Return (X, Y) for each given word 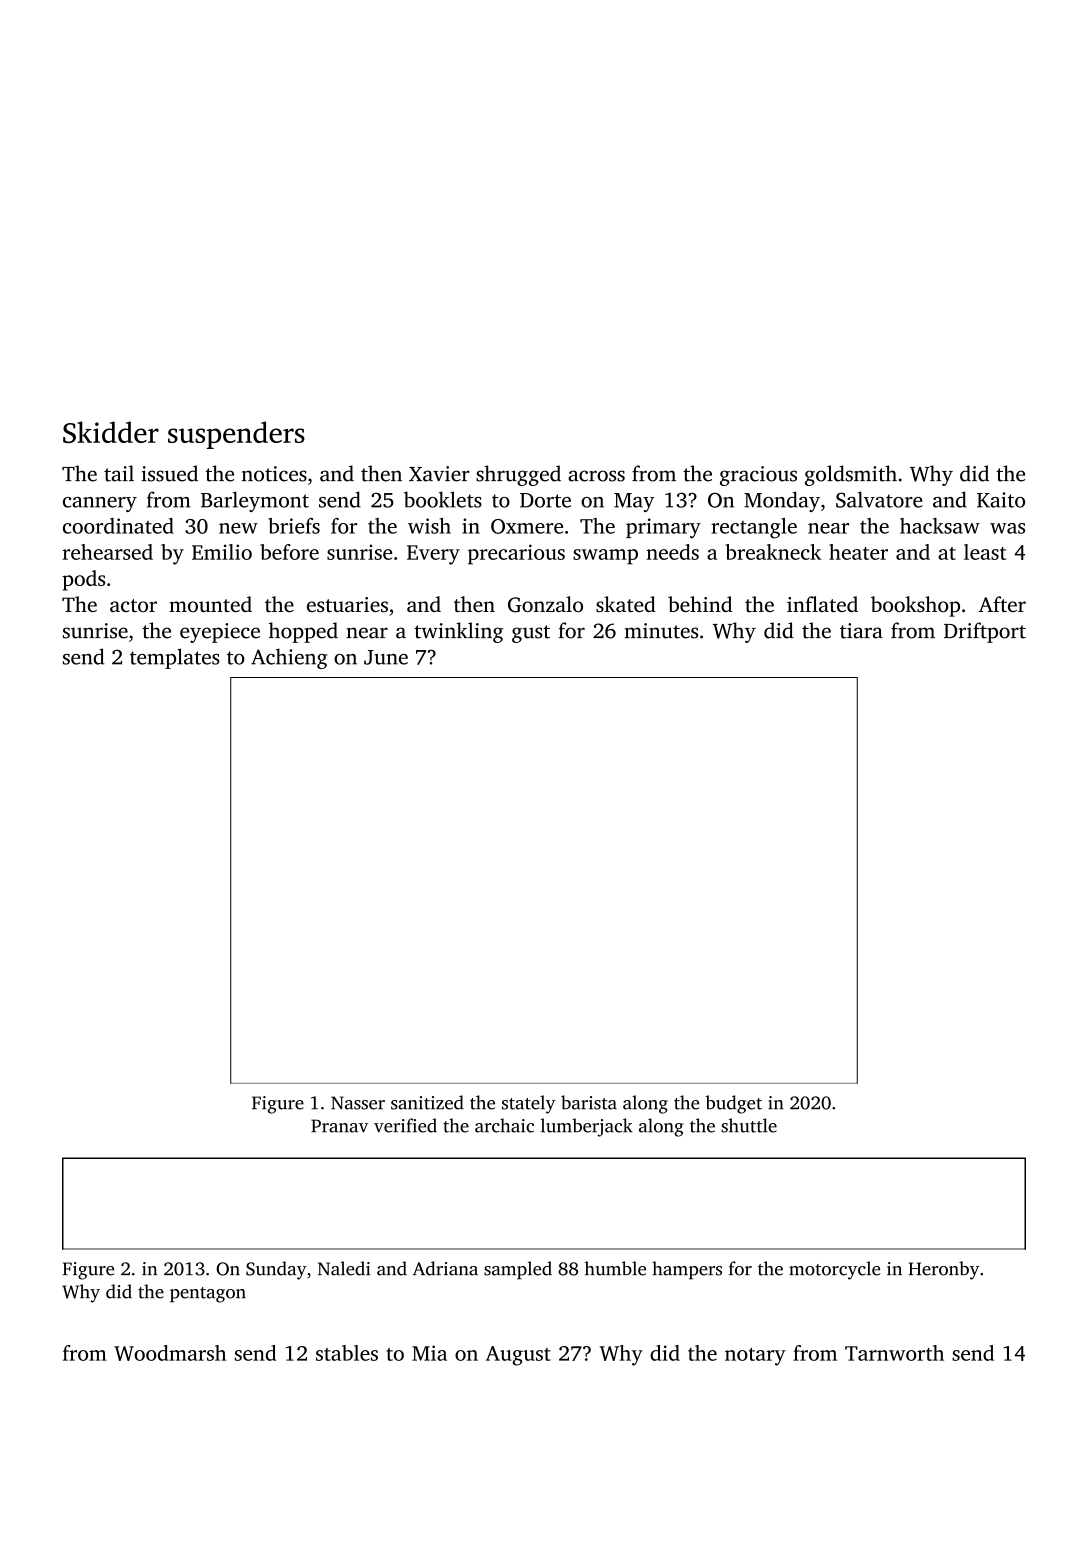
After (1002, 604)
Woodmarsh (170, 1353)
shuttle (749, 1125)
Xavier (439, 474)
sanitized (427, 1102)
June (386, 657)
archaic (504, 1125)
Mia (429, 1353)
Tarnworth (894, 1353)
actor (133, 605)
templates (175, 658)
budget (733, 1104)
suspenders (236, 435)
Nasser (358, 1103)
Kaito (1001, 500)
